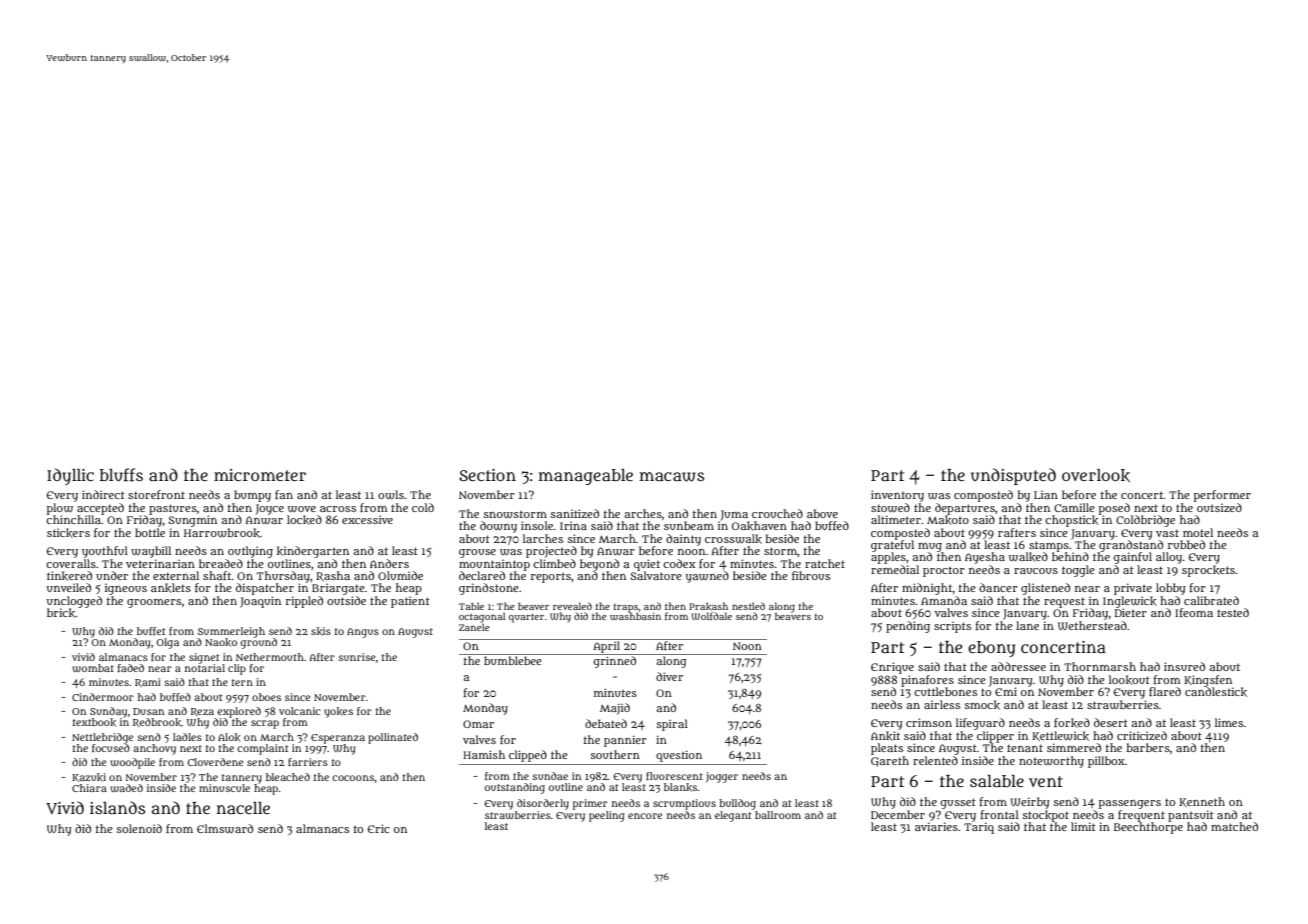  What do you see at coordinates (338, 509) in the document?
I see `across` at bounding box center [338, 509].
